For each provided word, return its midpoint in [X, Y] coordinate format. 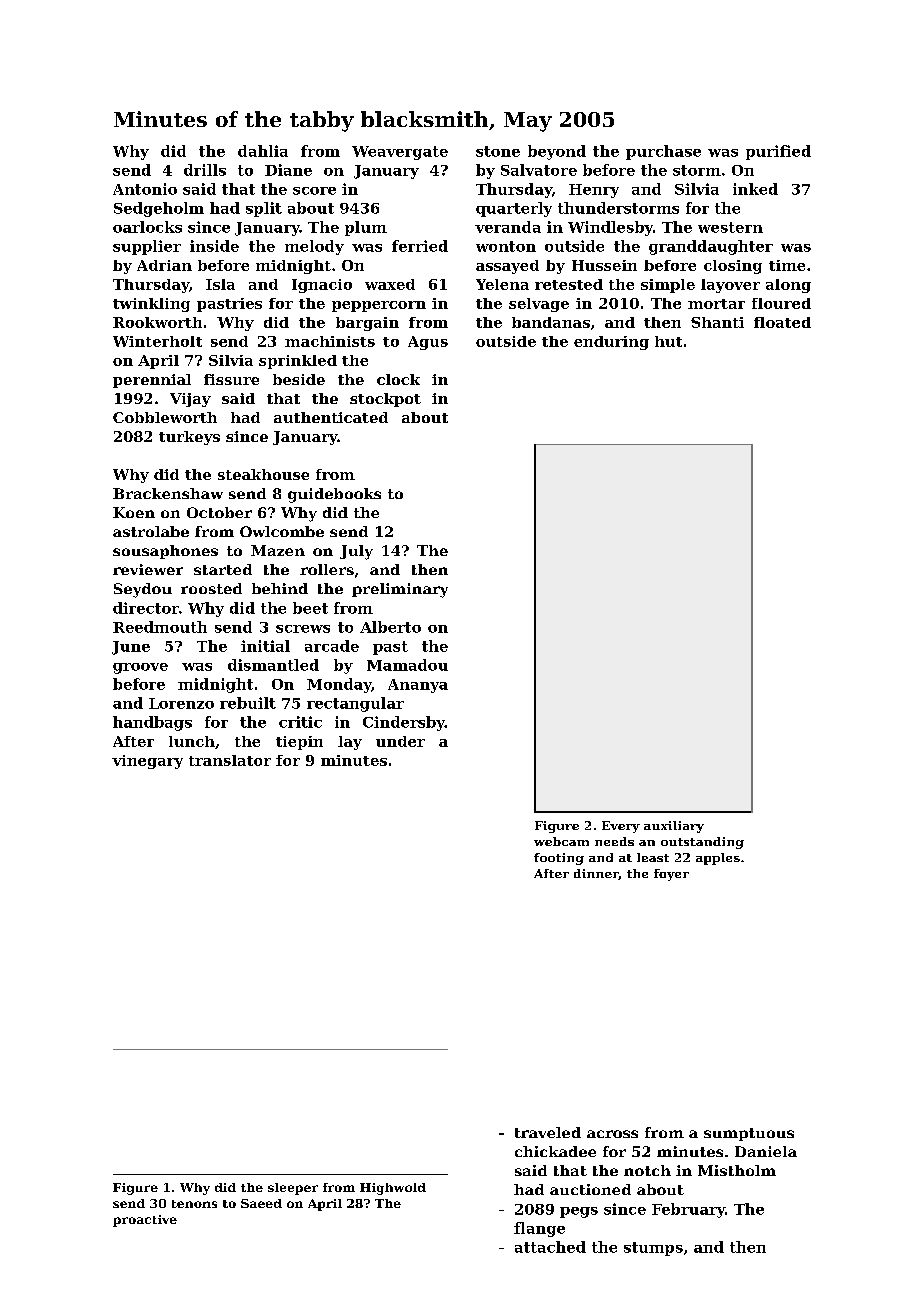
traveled [548, 1132]
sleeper [293, 1189]
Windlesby [610, 228]
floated [782, 322]
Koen [134, 512]
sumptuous [749, 1134]
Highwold [393, 1189]
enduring [611, 343]
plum [366, 228]
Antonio [145, 189]
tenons [194, 1204]
